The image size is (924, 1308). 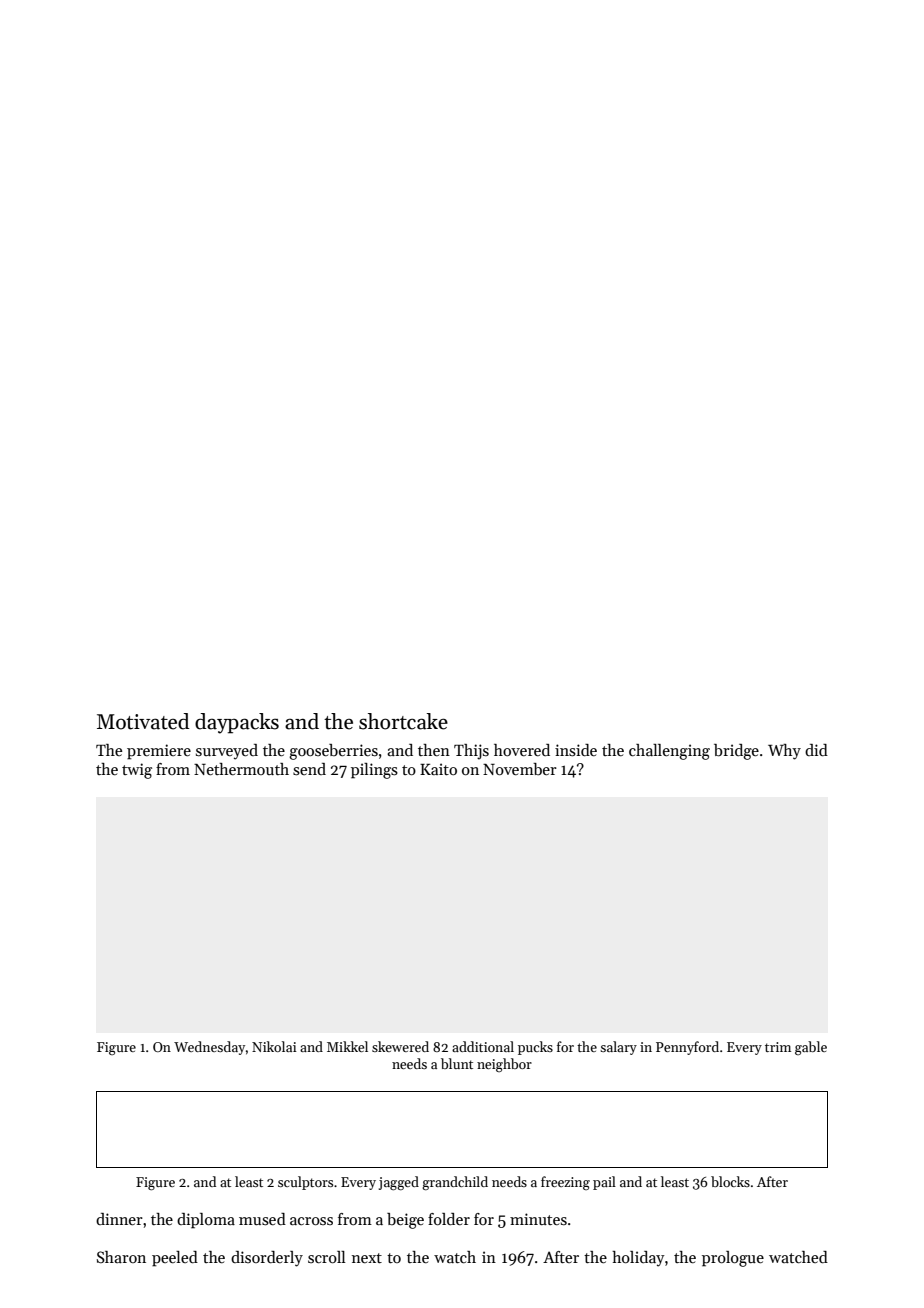 What do you see at coordinates (241, 769) in the screenshot?
I see `Nethermouth` at bounding box center [241, 769].
